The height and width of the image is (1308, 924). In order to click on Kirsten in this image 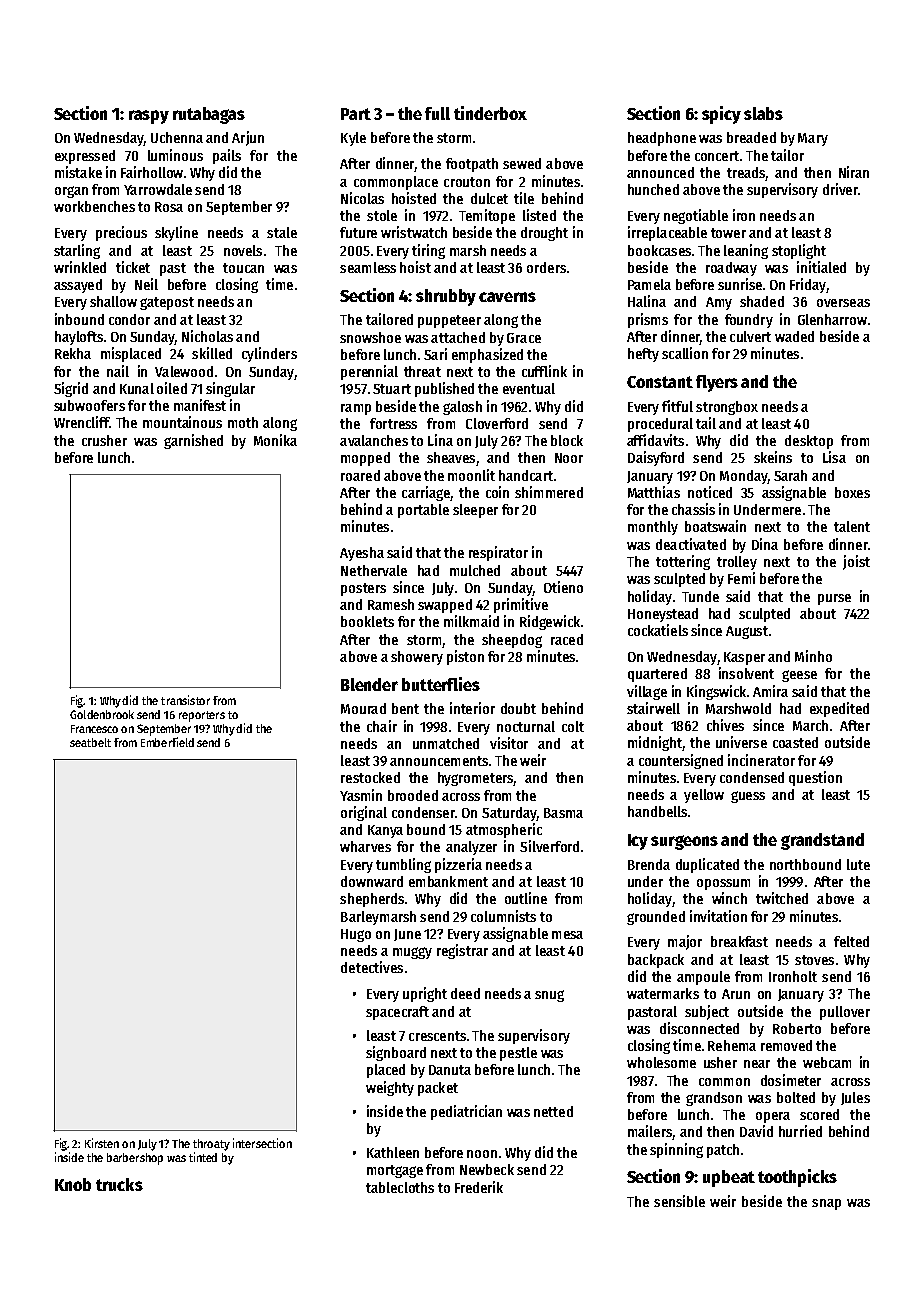, I will do `click(102, 1143)`.
